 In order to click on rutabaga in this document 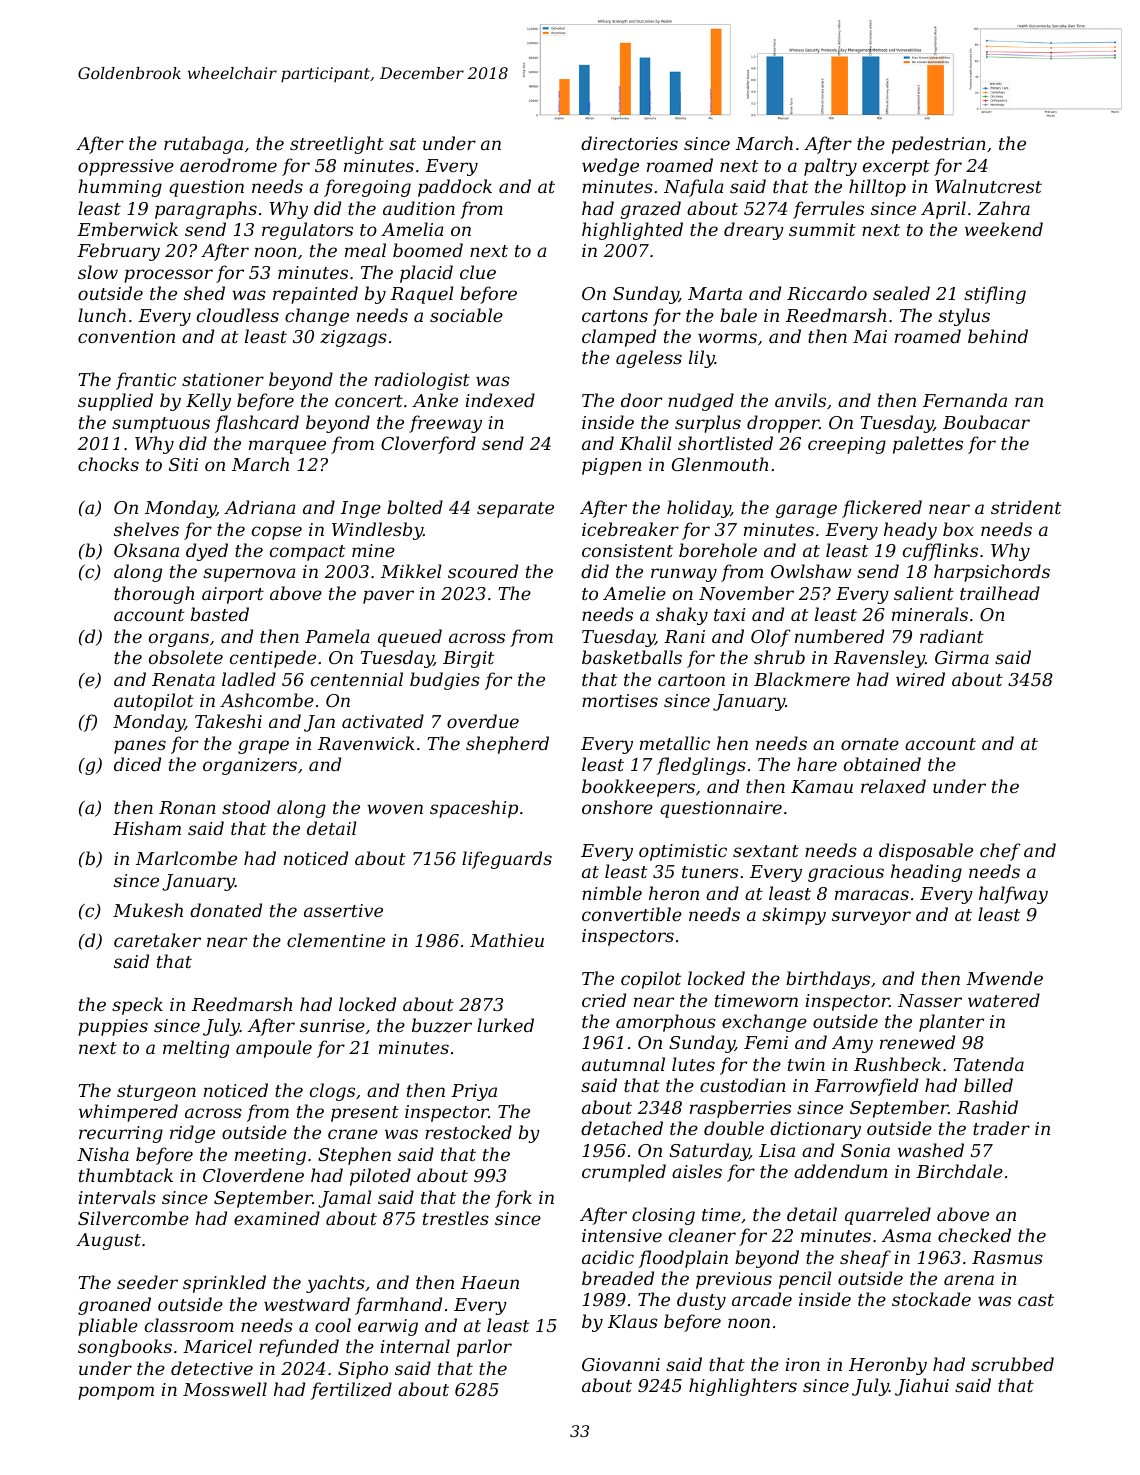, I will do `click(203, 145)`.
